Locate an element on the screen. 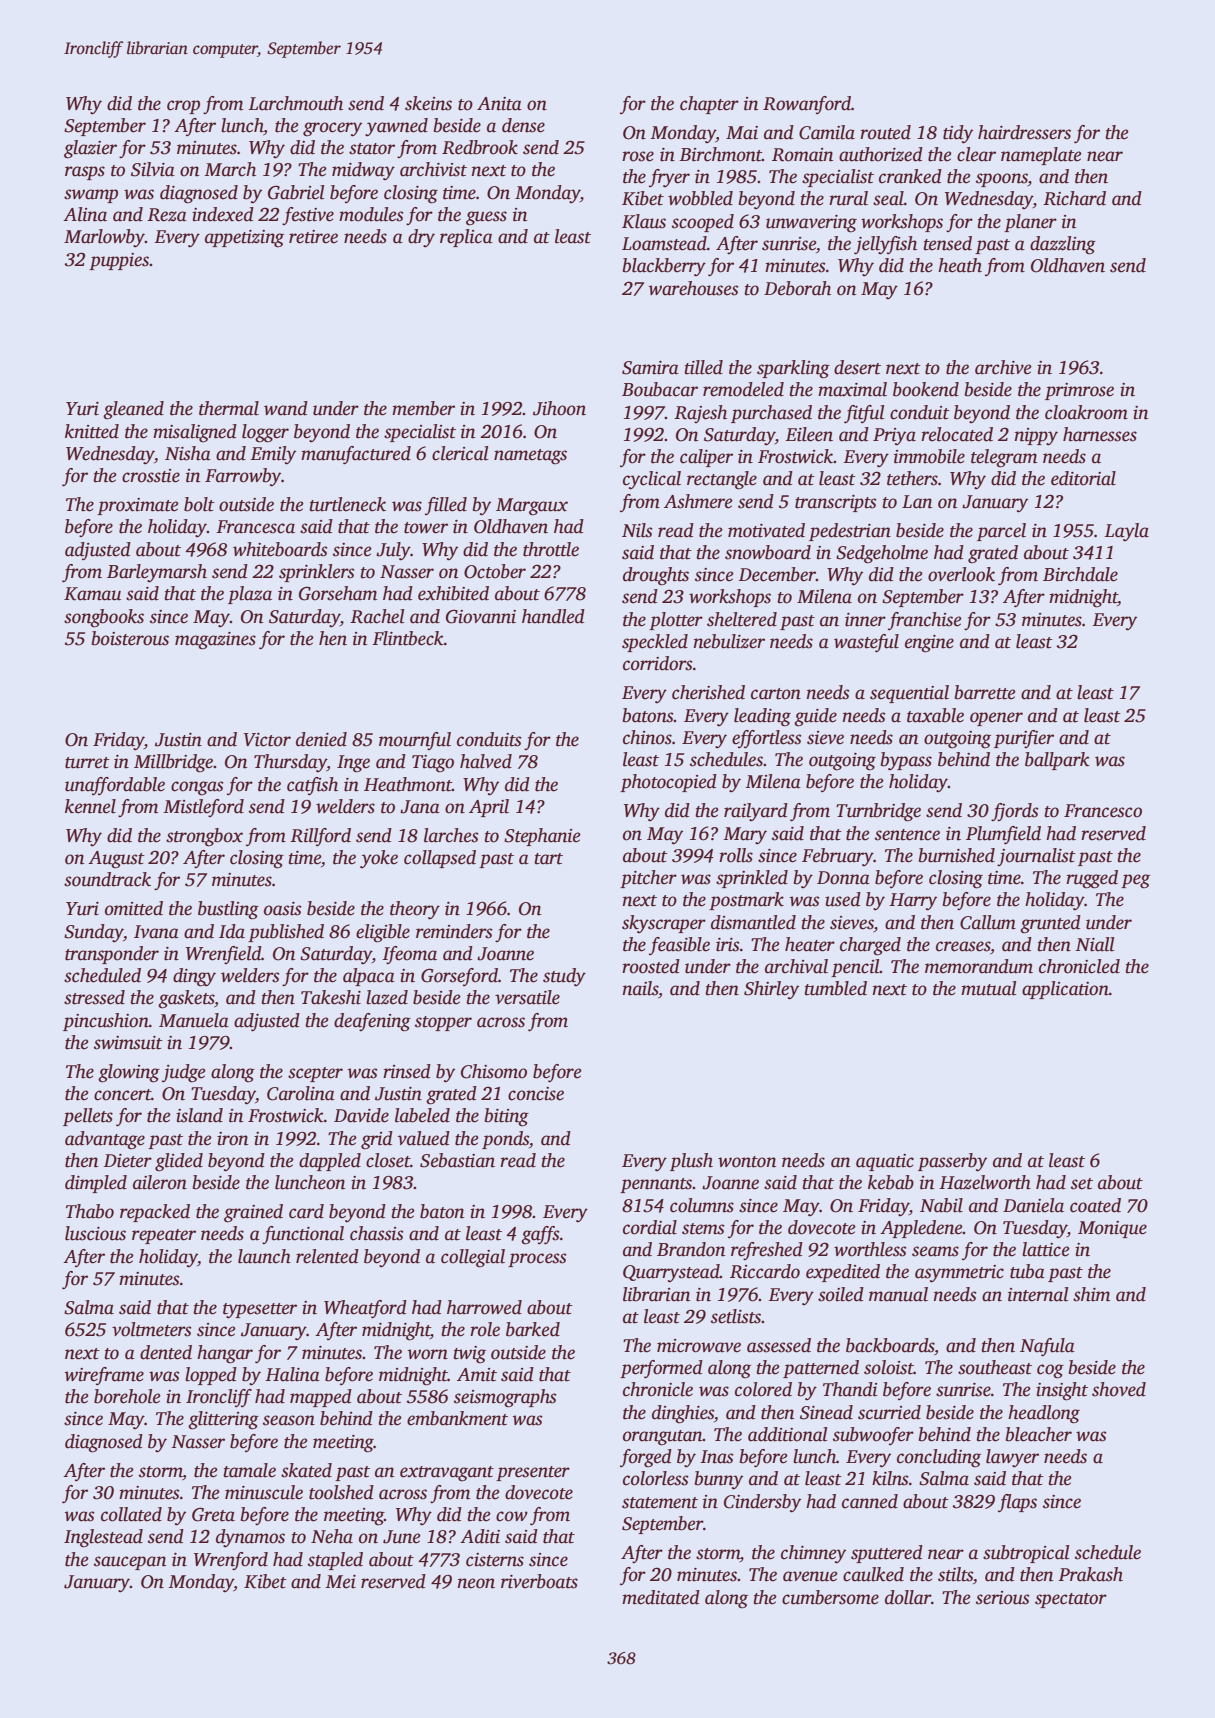 This screenshot has width=1215, height=1718. hairdressers is located at coordinates (1024, 132).
